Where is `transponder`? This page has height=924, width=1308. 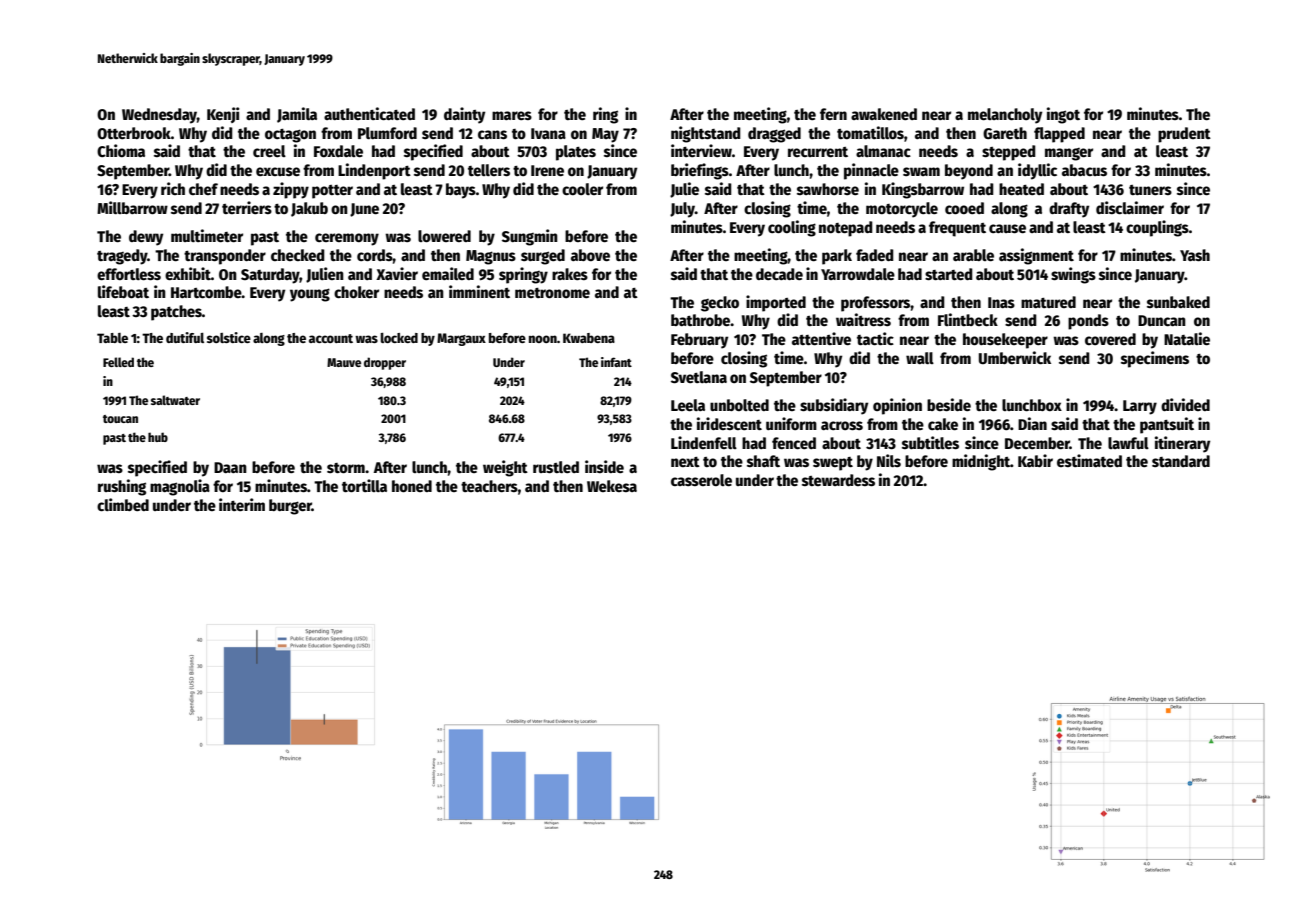
transponder is located at coordinates (225, 257).
